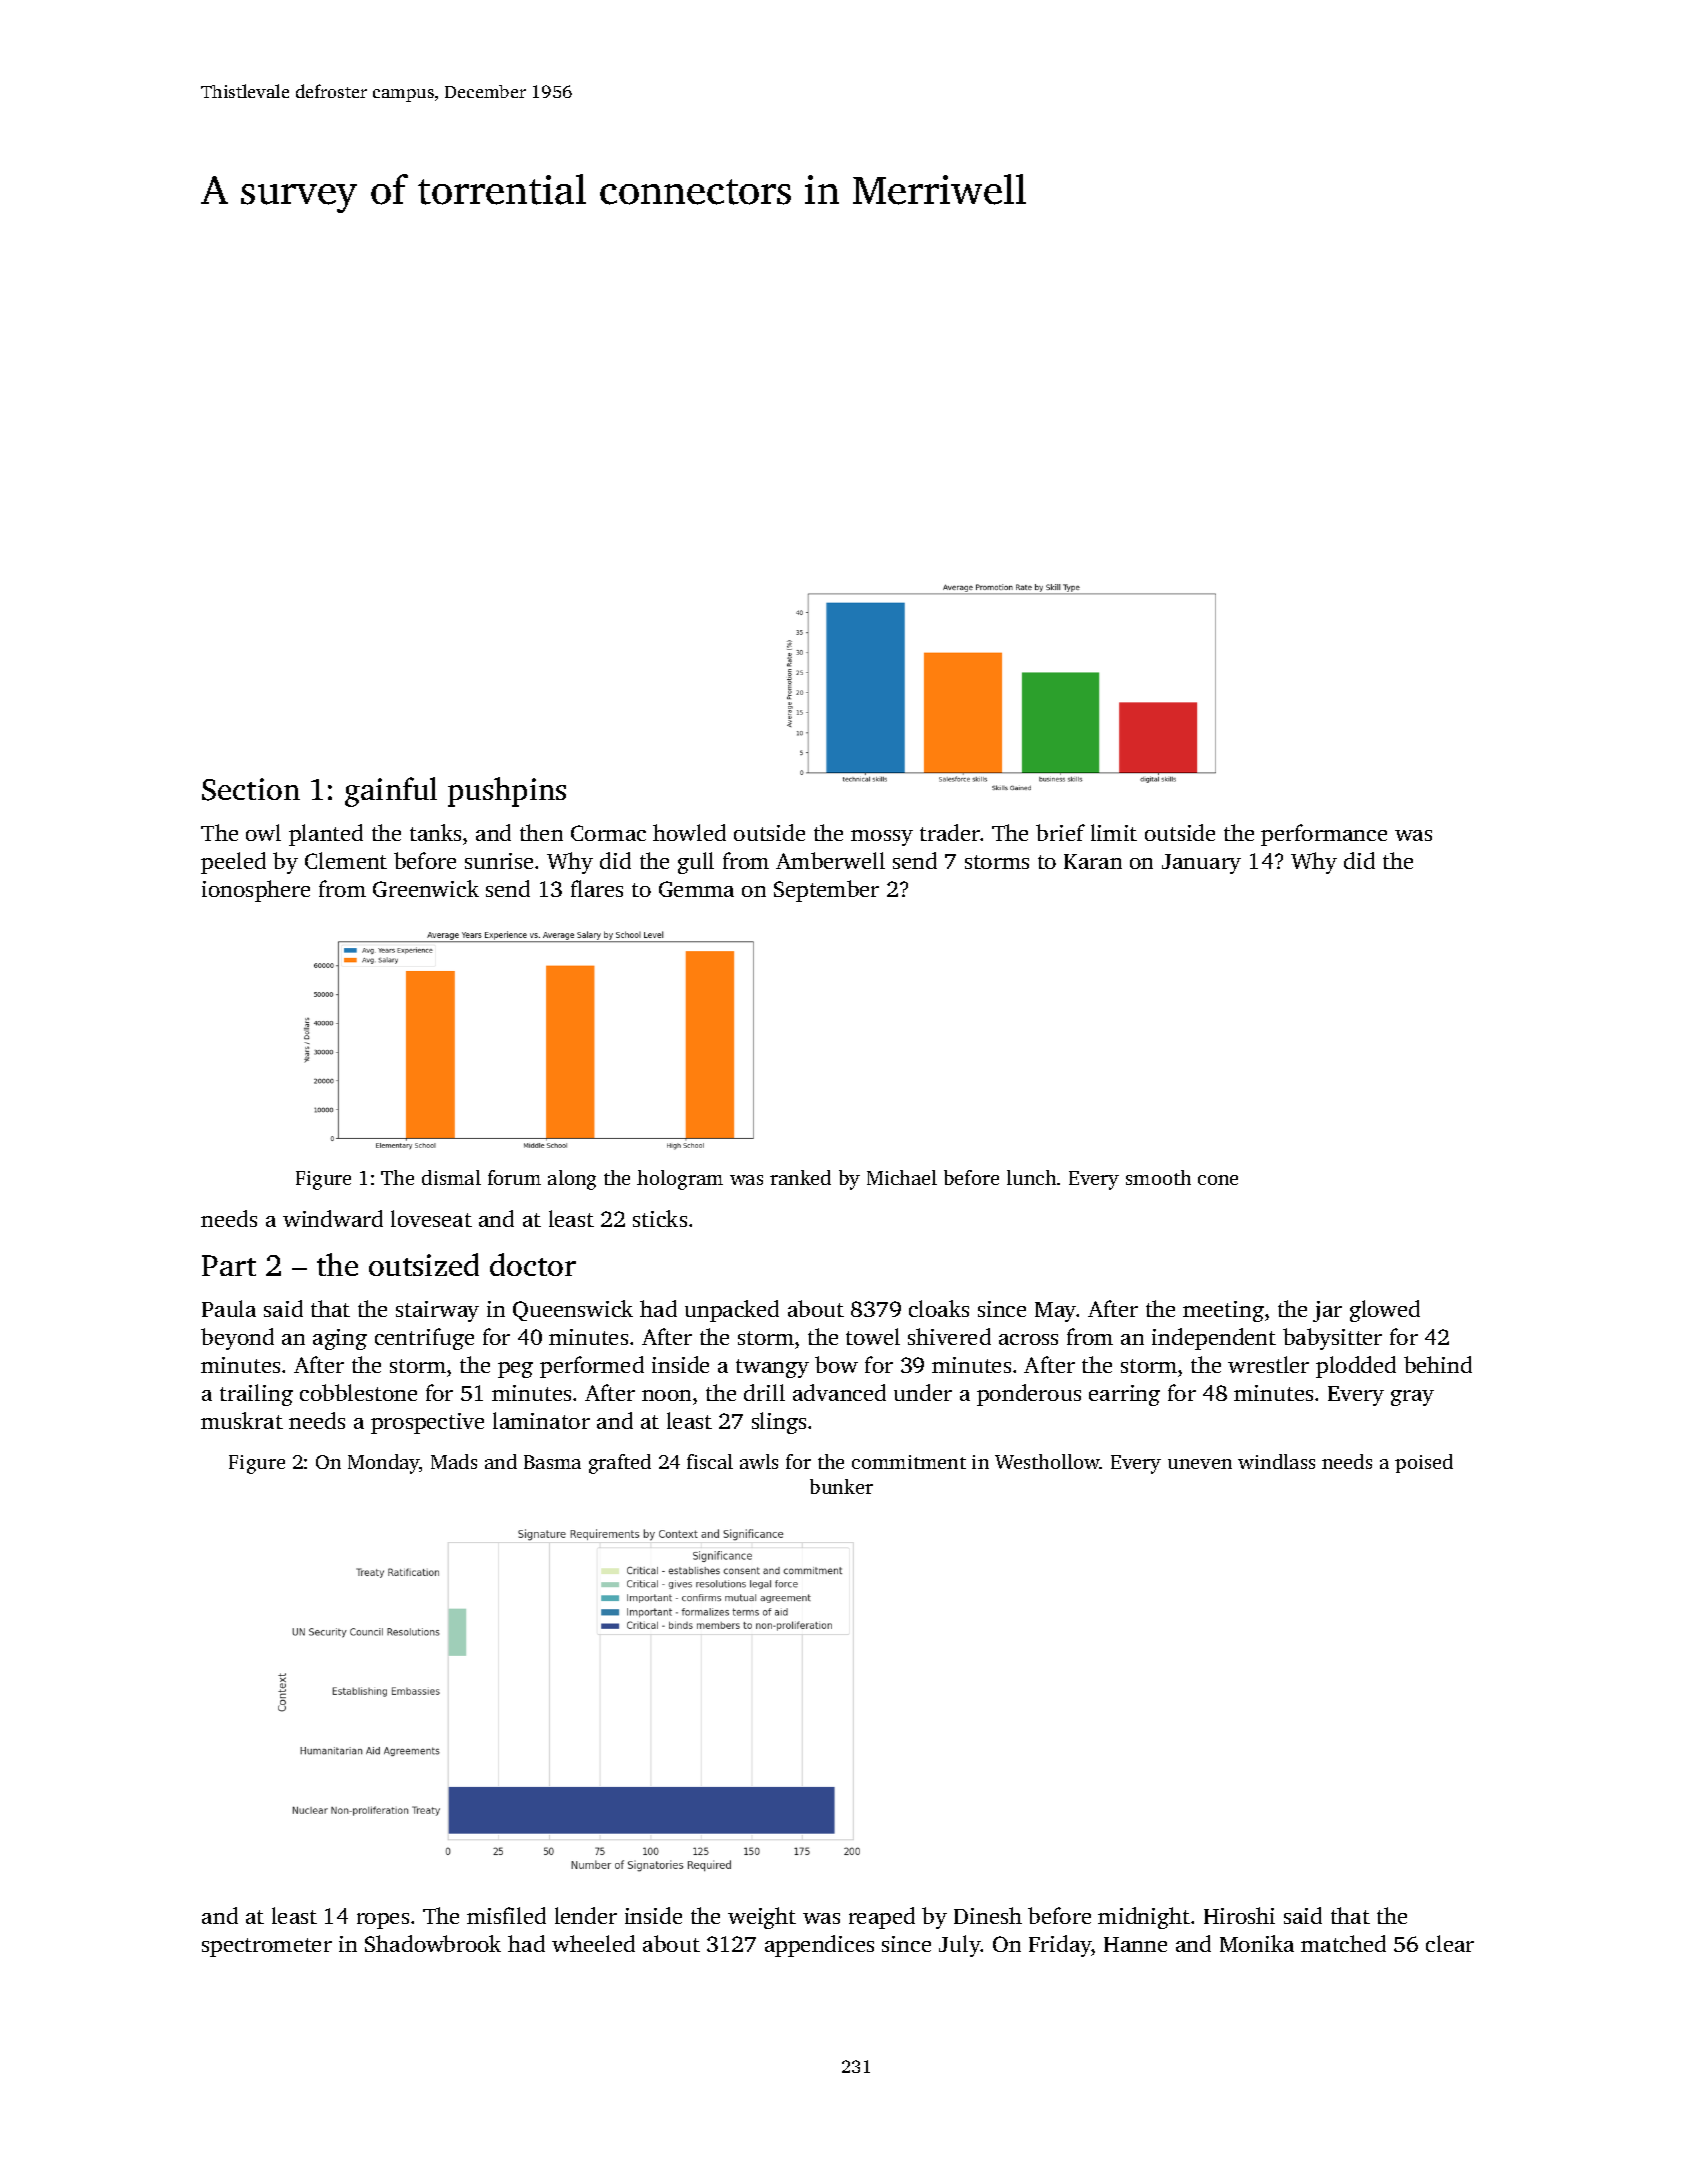 This screenshot has width=1683, height=2178. What do you see at coordinates (267, 1947) in the screenshot?
I see `spectrometer` at bounding box center [267, 1947].
